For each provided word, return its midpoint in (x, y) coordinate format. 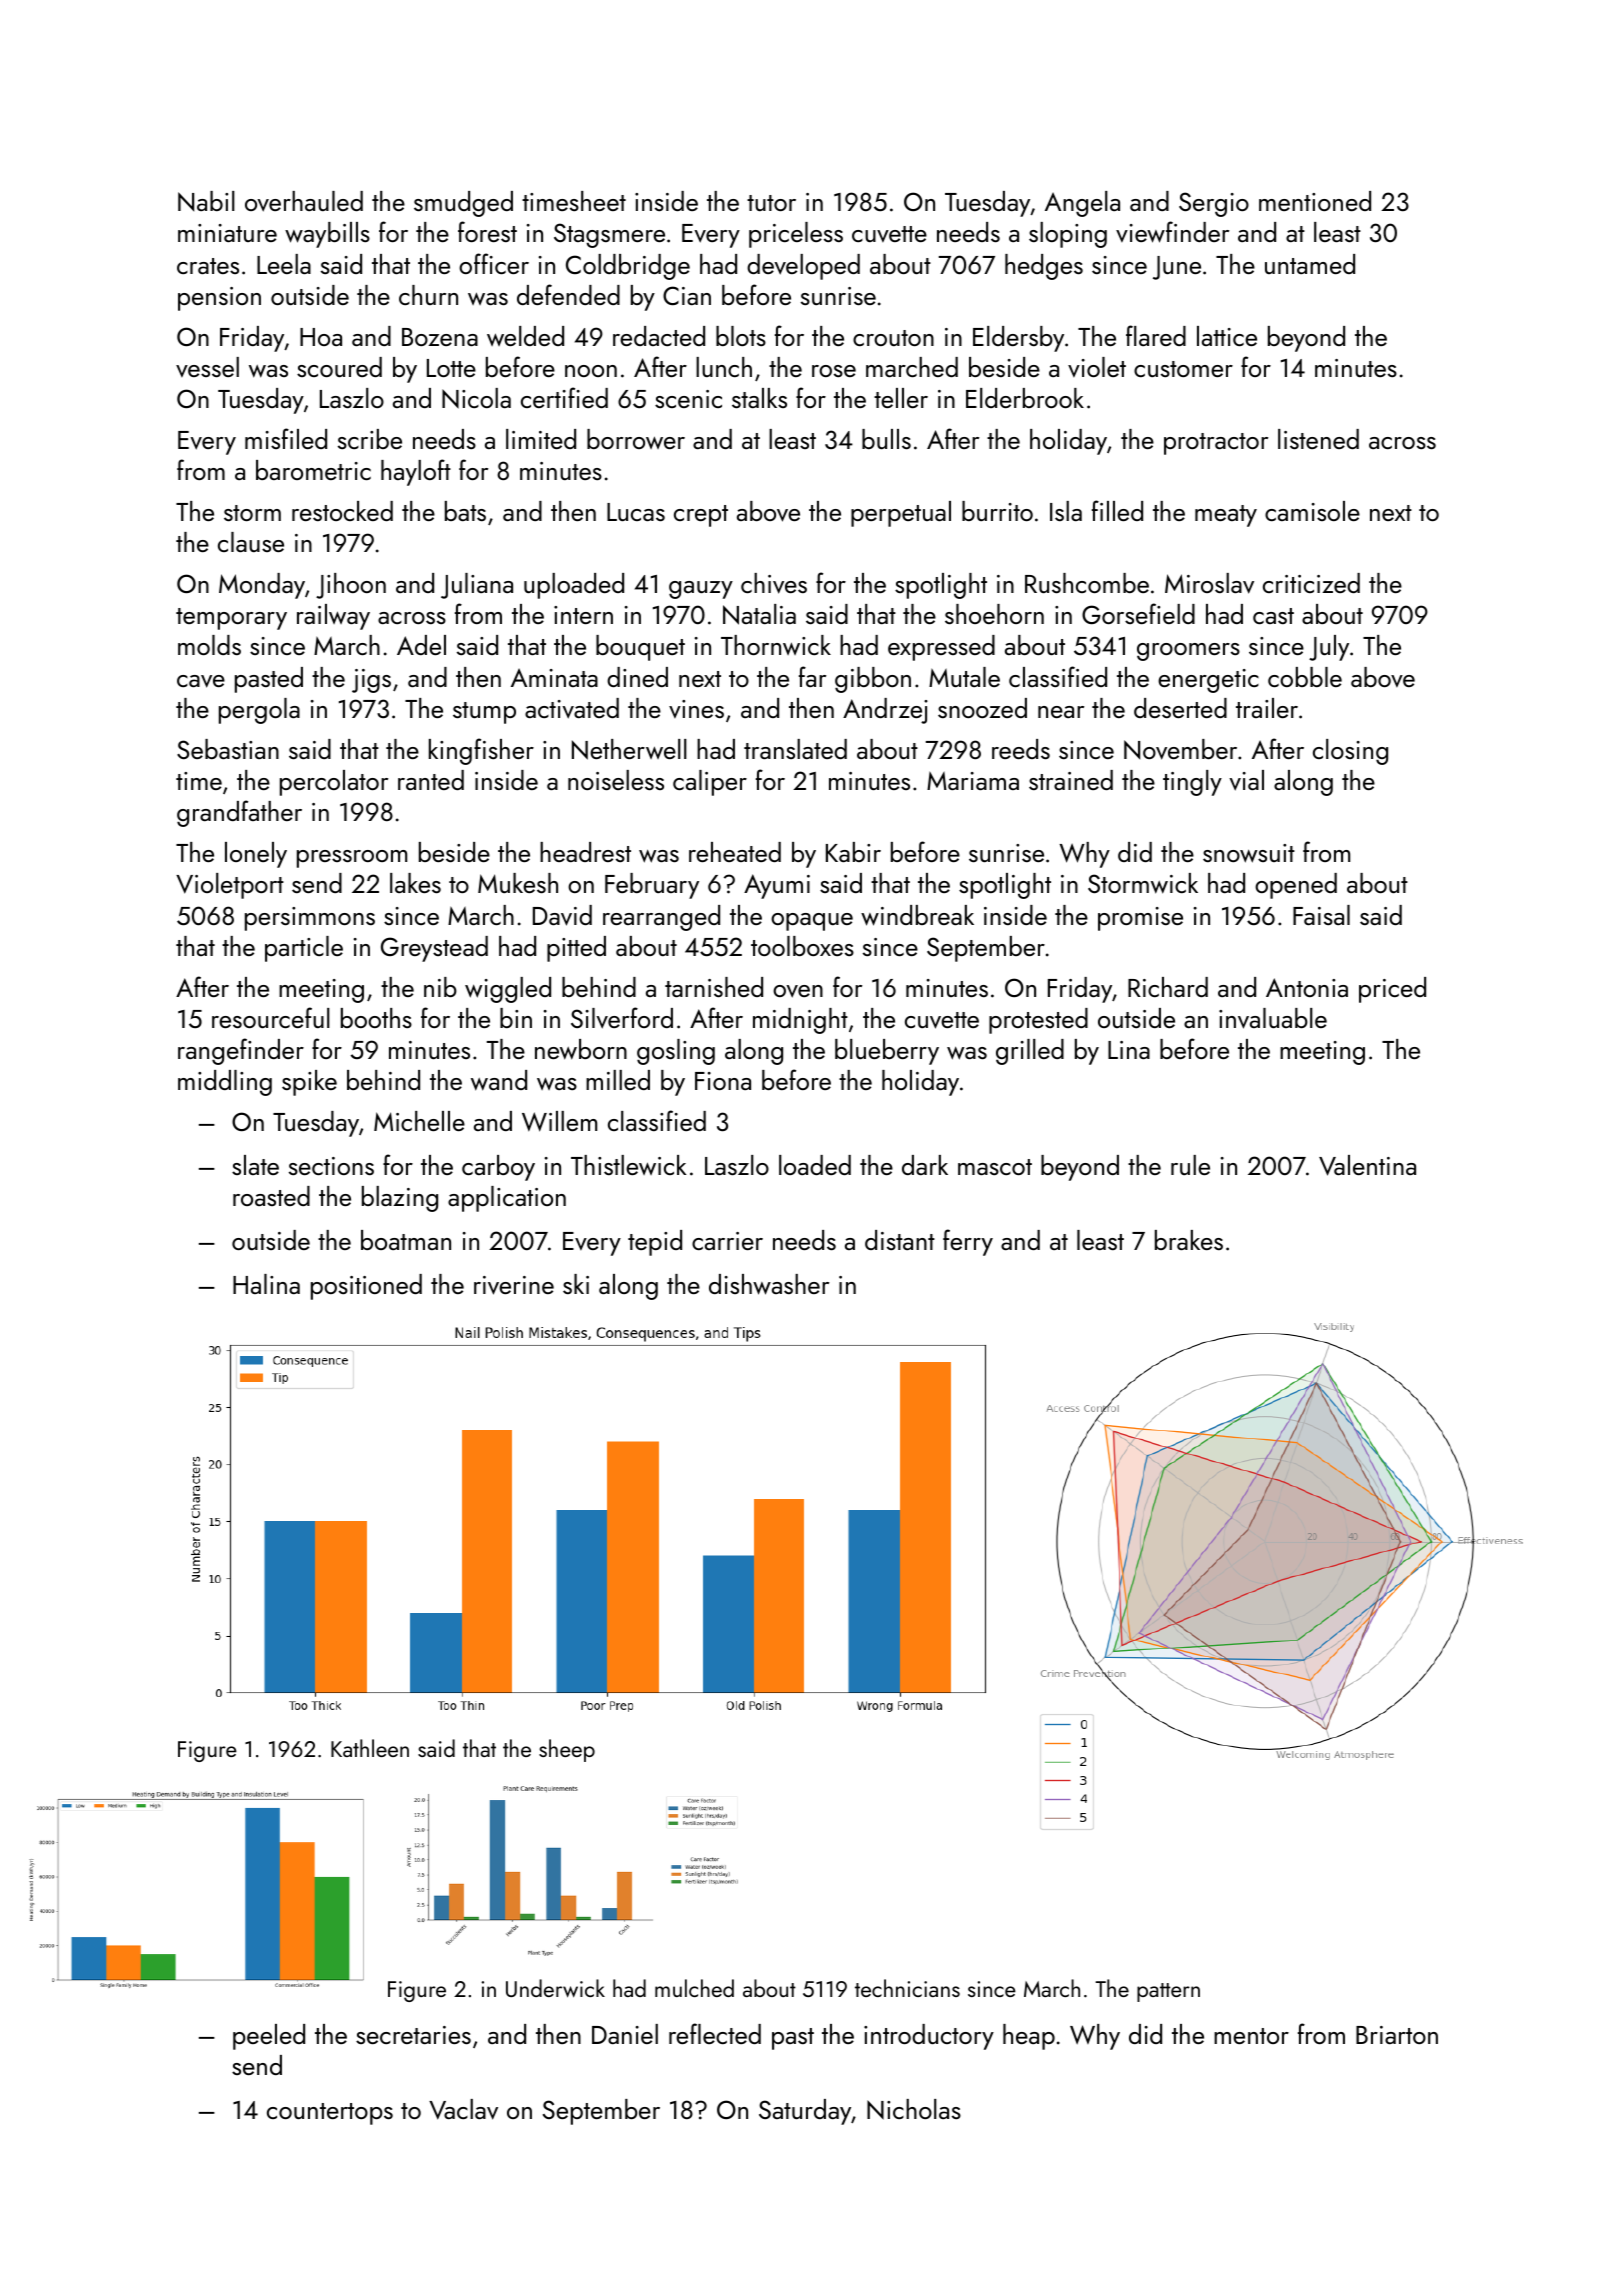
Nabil (206, 201)
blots (741, 336)
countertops (330, 2114)
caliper (710, 783)
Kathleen (370, 1748)
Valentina (1367, 1165)
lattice (1227, 336)
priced (1392, 990)
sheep (567, 1750)
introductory (929, 2037)
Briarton (1397, 2035)
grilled (1030, 1052)
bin (516, 1018)
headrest (585, 852)
